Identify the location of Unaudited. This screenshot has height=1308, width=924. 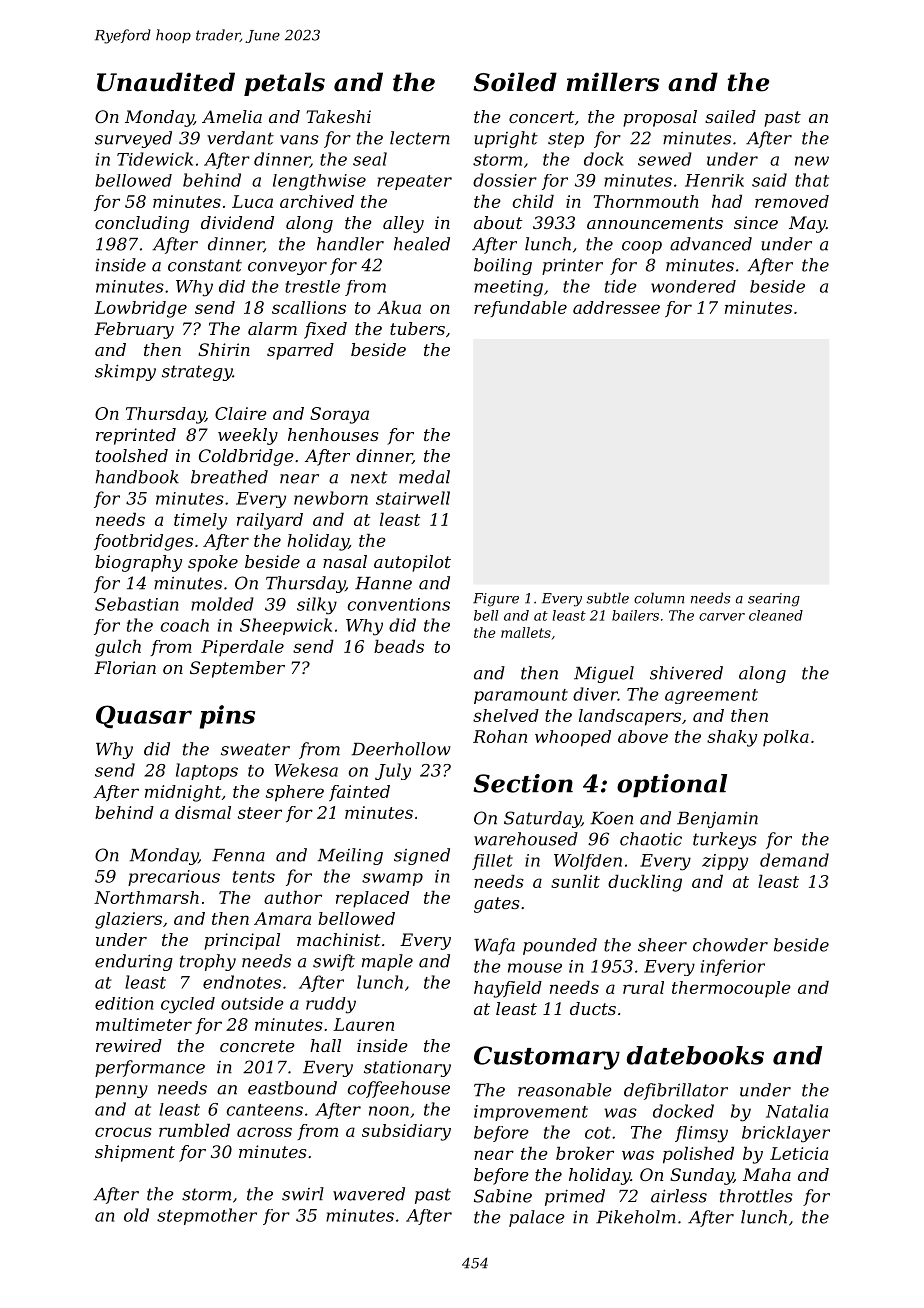
(166, 82).
